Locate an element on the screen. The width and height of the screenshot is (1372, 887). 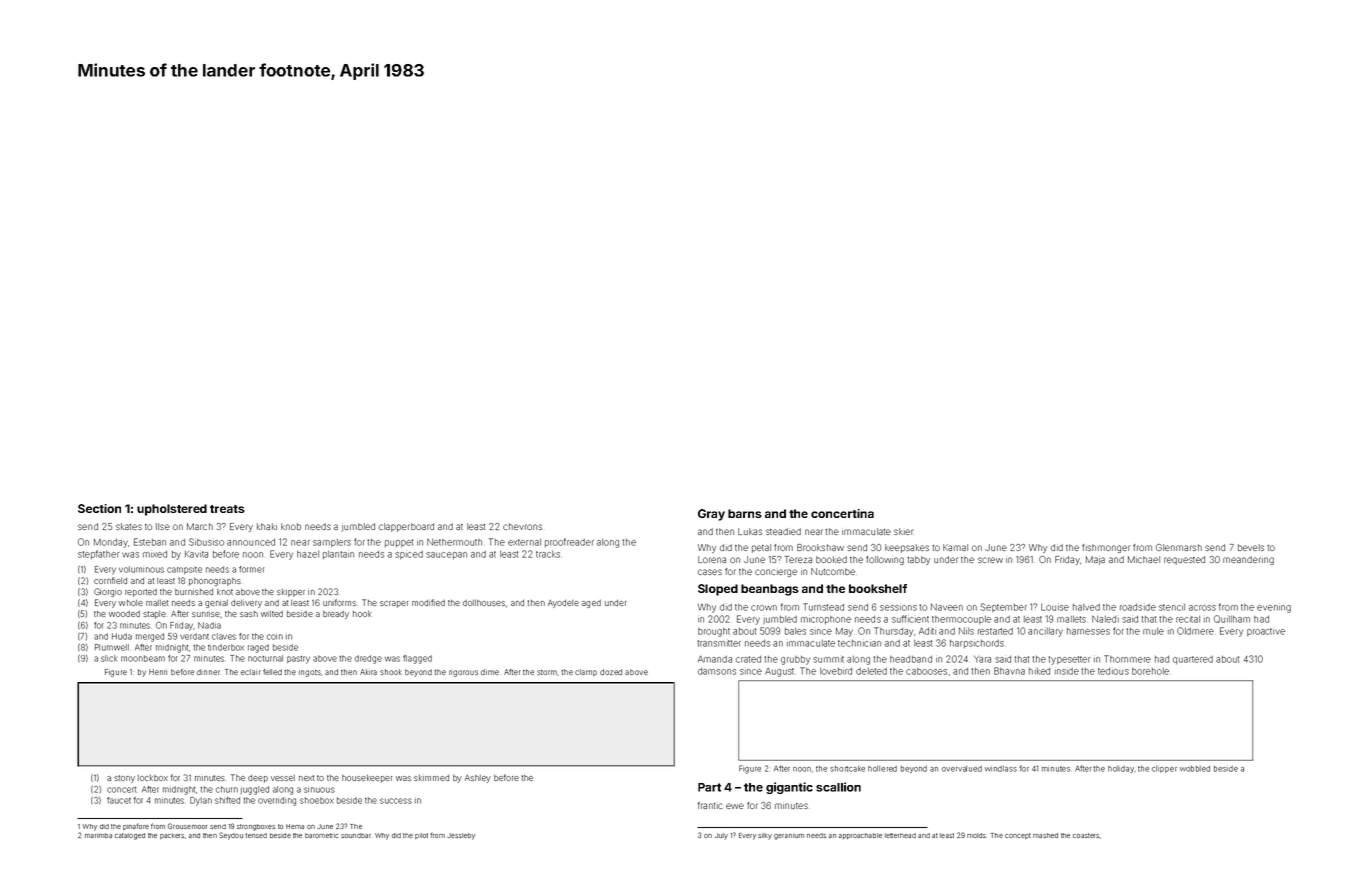
barns is located at coordinates (745, 513).
